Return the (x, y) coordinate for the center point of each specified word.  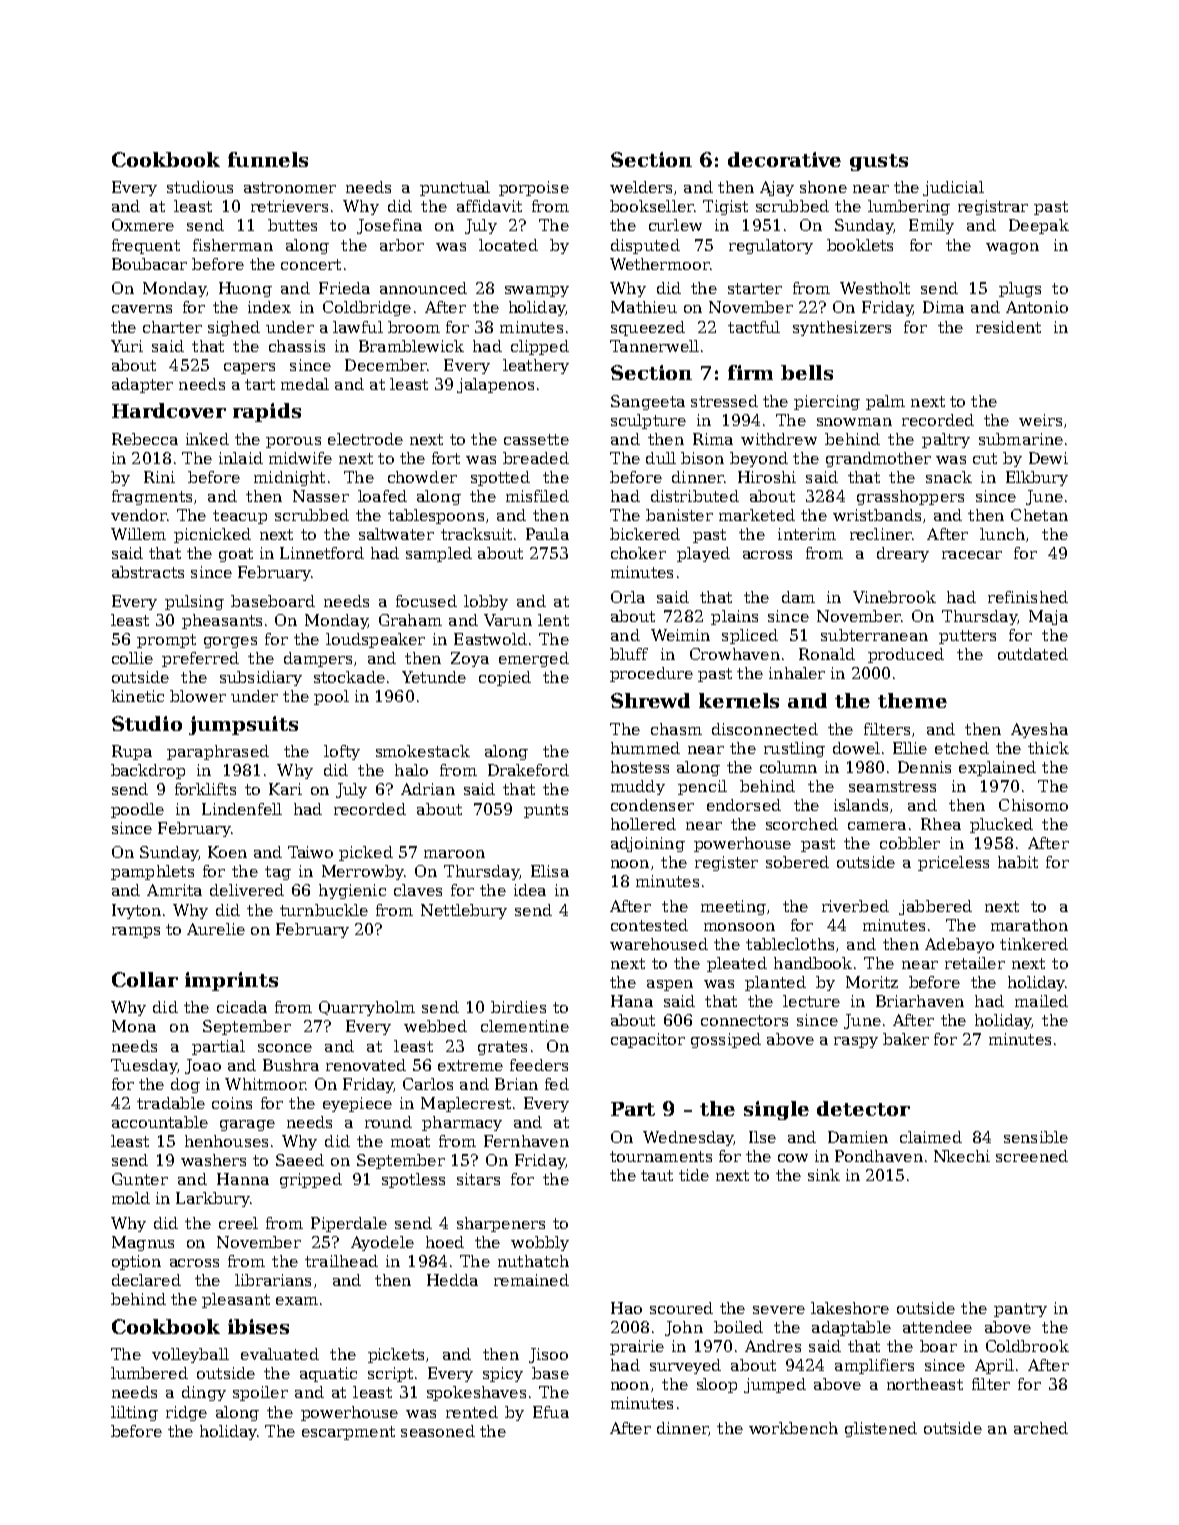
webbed (435, 1026)
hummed (645, 748)
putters (967, 637)
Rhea (941, 824)
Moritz (872, 982)
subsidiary (261, 678)
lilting (134, 1413)
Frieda (344, 288)
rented (472, 1412)
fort (446, 458)
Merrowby (362, 872)
